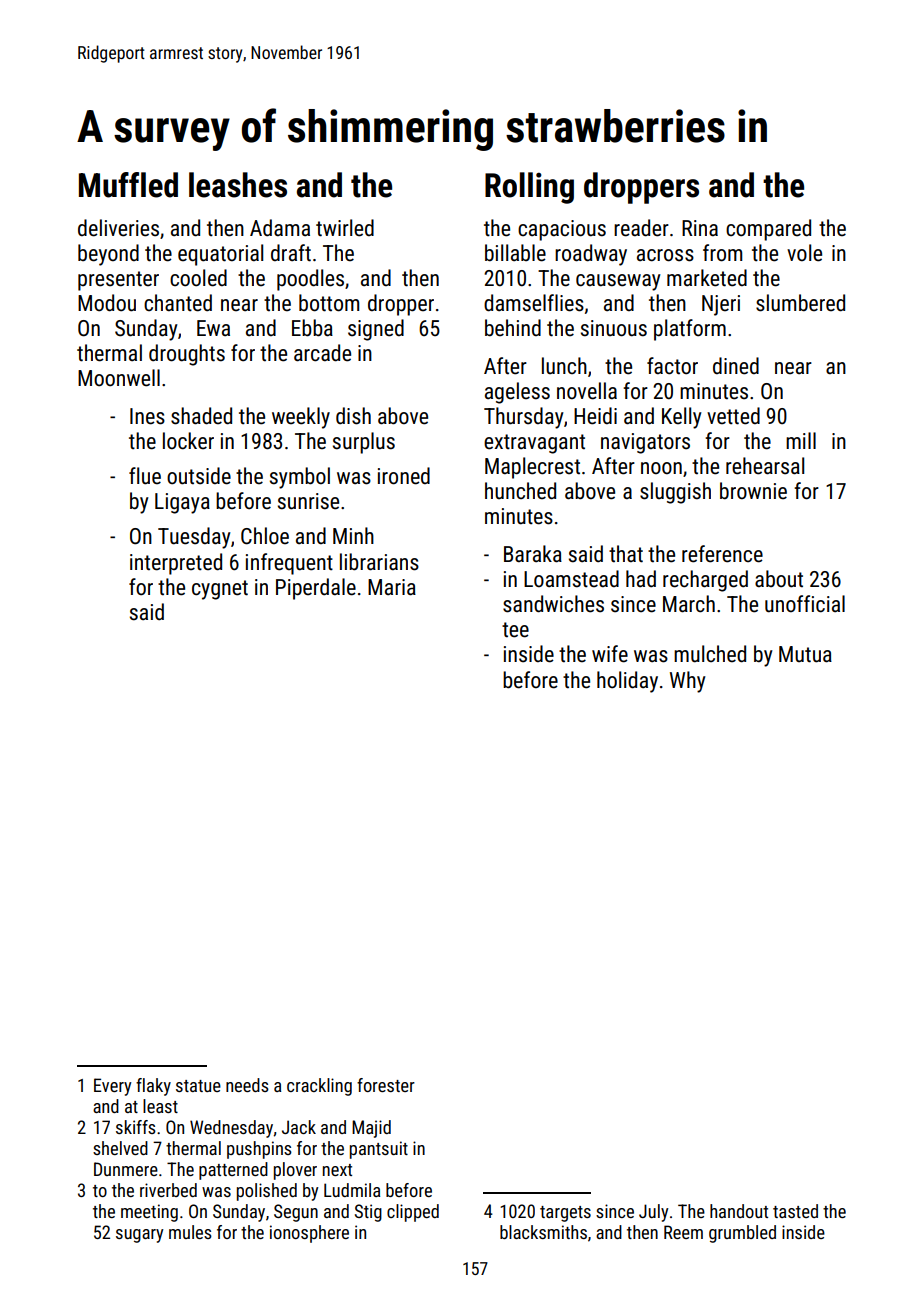  I want to click on targets, so click(565, 1214).
